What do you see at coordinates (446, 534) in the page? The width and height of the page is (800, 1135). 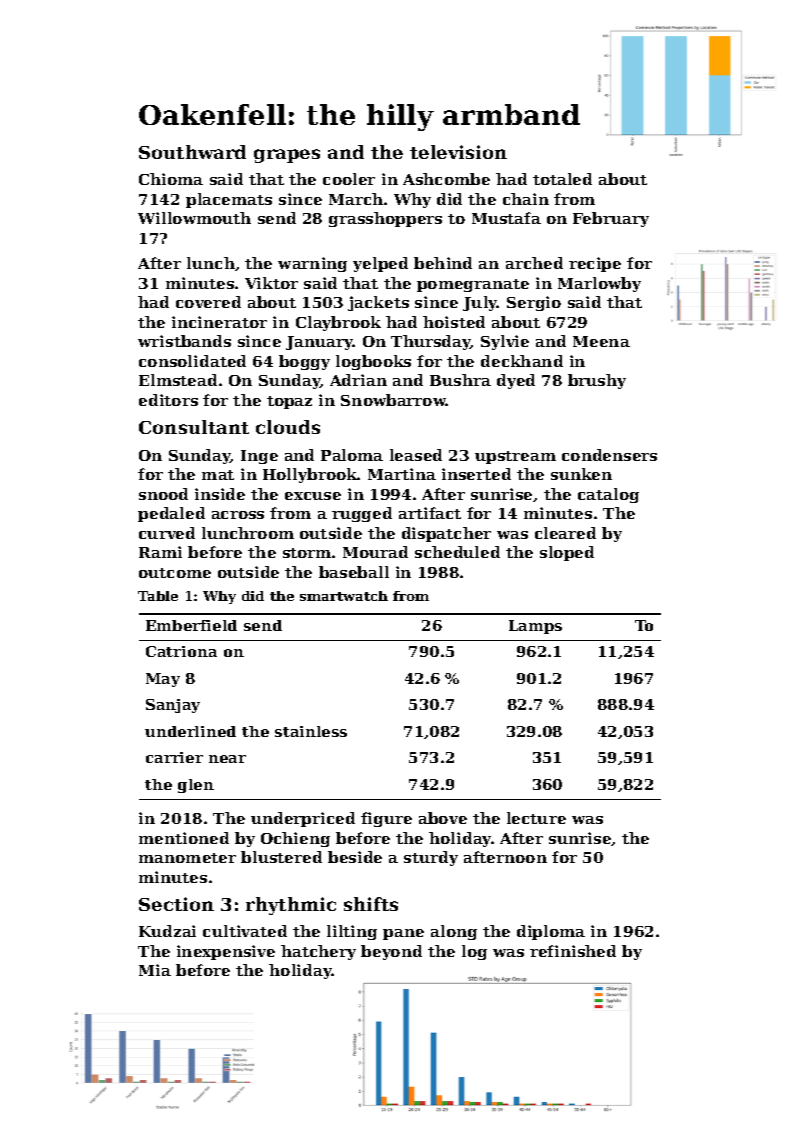 I see `dispatcher` at bounding box center [446, 534].
